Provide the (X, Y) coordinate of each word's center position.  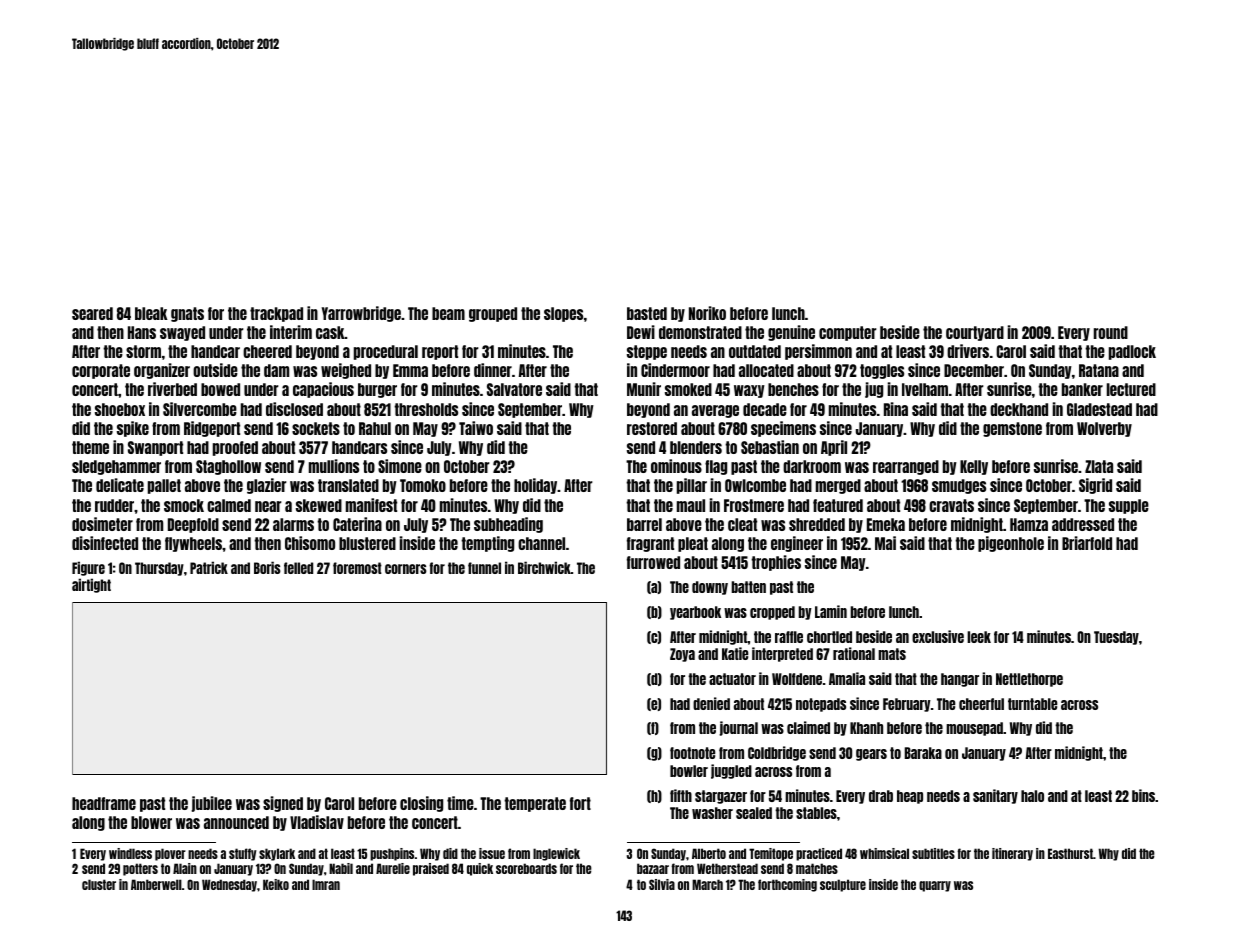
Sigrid (1095, 486)
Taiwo (476, 428)
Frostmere (754, 505)
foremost (357, 568)
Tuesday (1116, 638)
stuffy (243, 854)
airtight (91, 585)
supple (1129, 506)
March (707, 884)
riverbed (172, 389)
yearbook (695, 613)
